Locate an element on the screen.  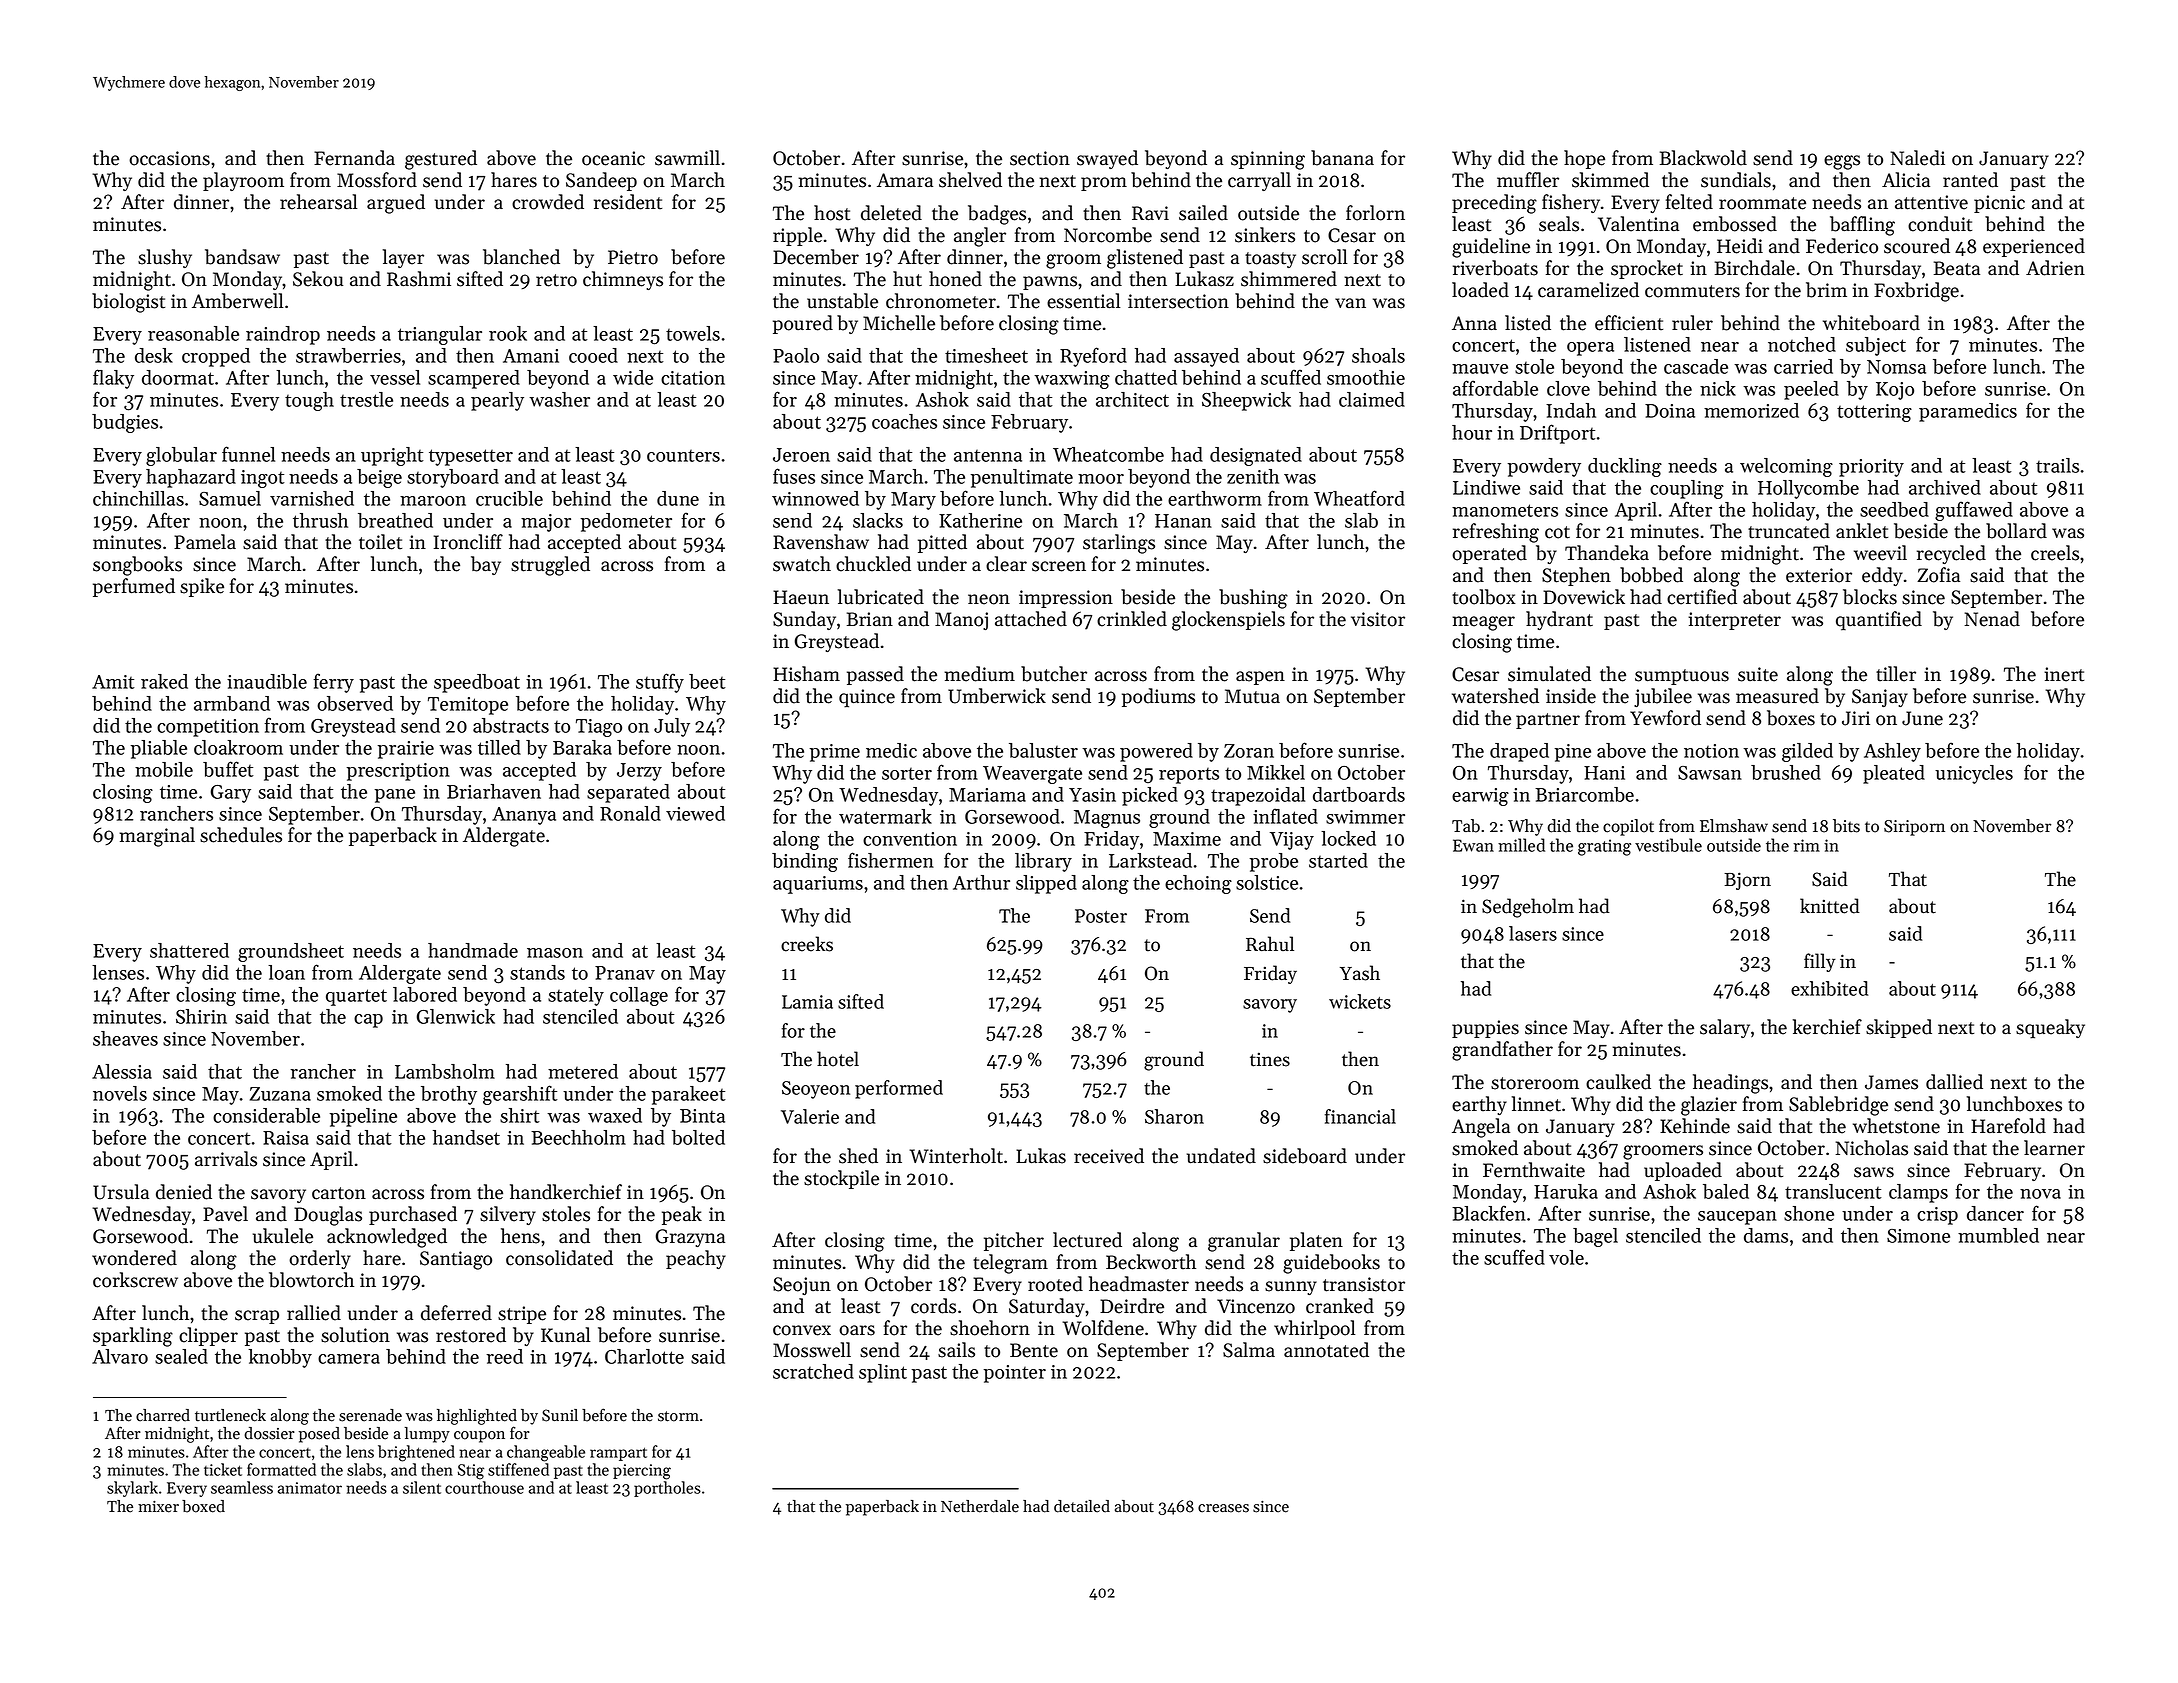
Kehinde is located at coordinates (1695, 1126).
